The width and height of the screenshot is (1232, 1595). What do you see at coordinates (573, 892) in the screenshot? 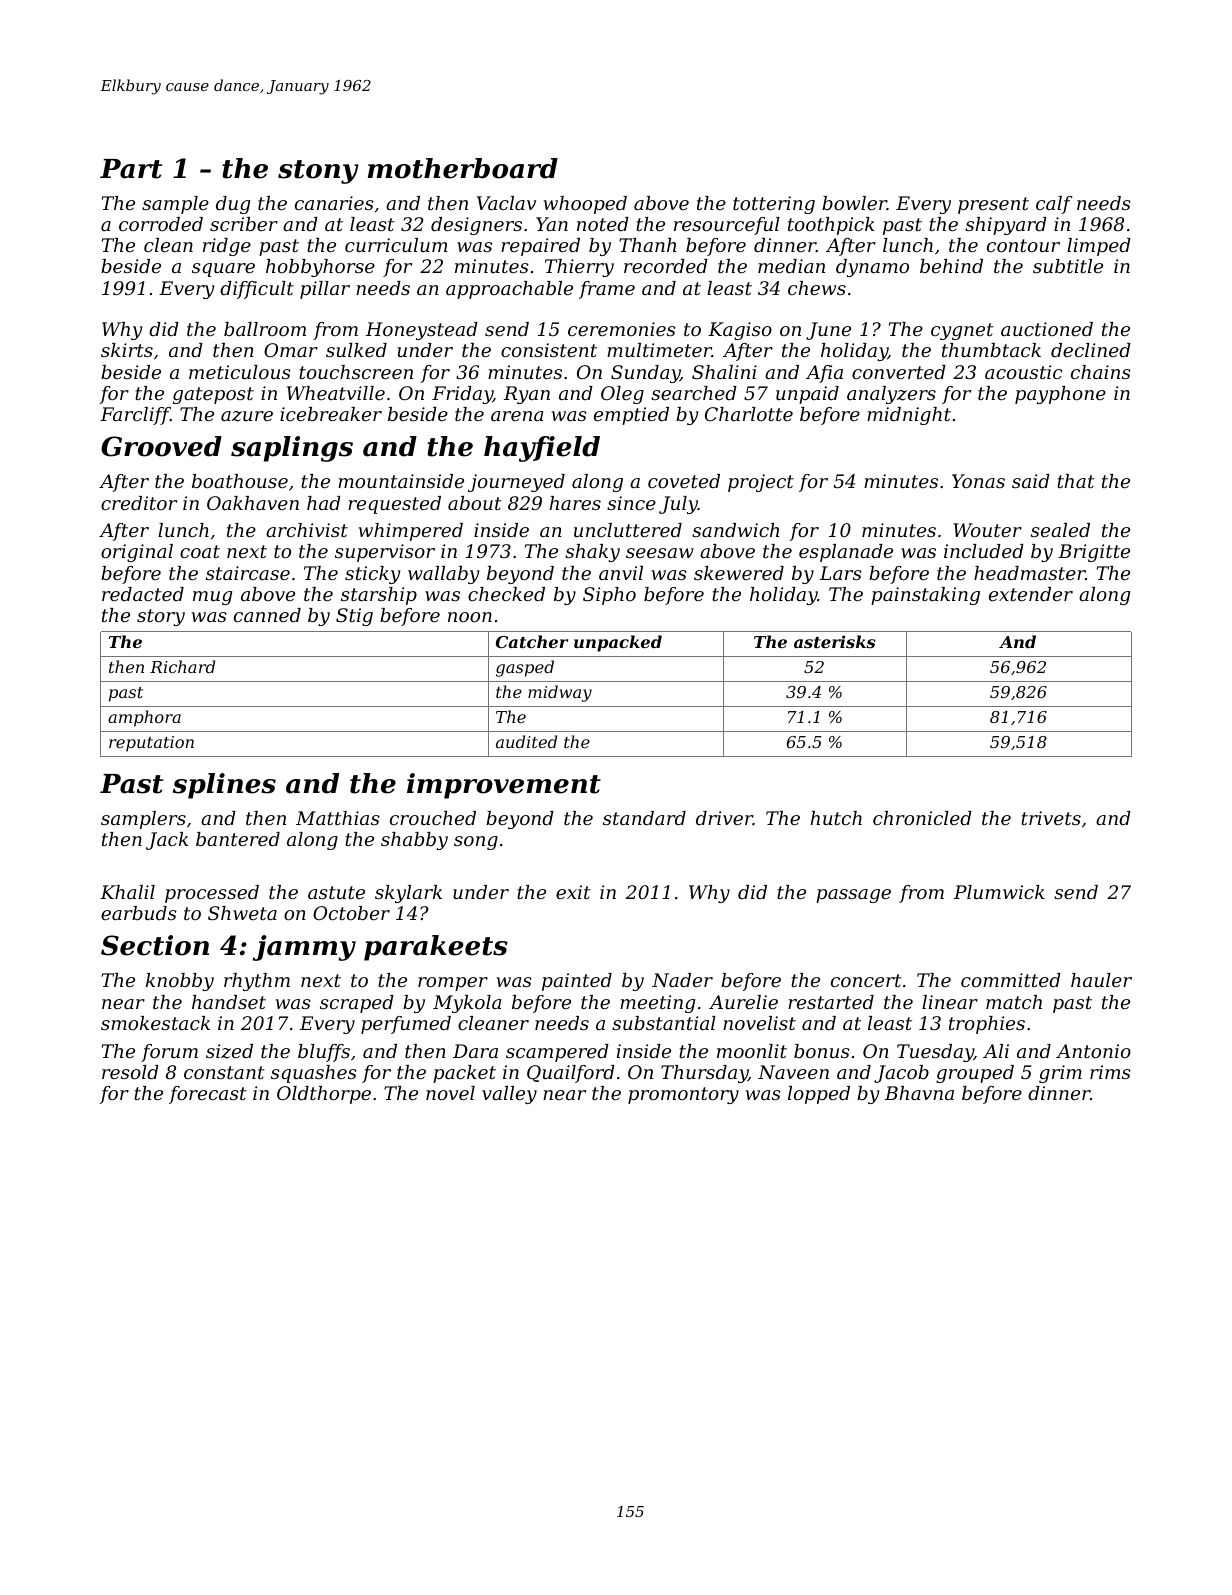
I see `exit` at bounding box center [573, 892].
